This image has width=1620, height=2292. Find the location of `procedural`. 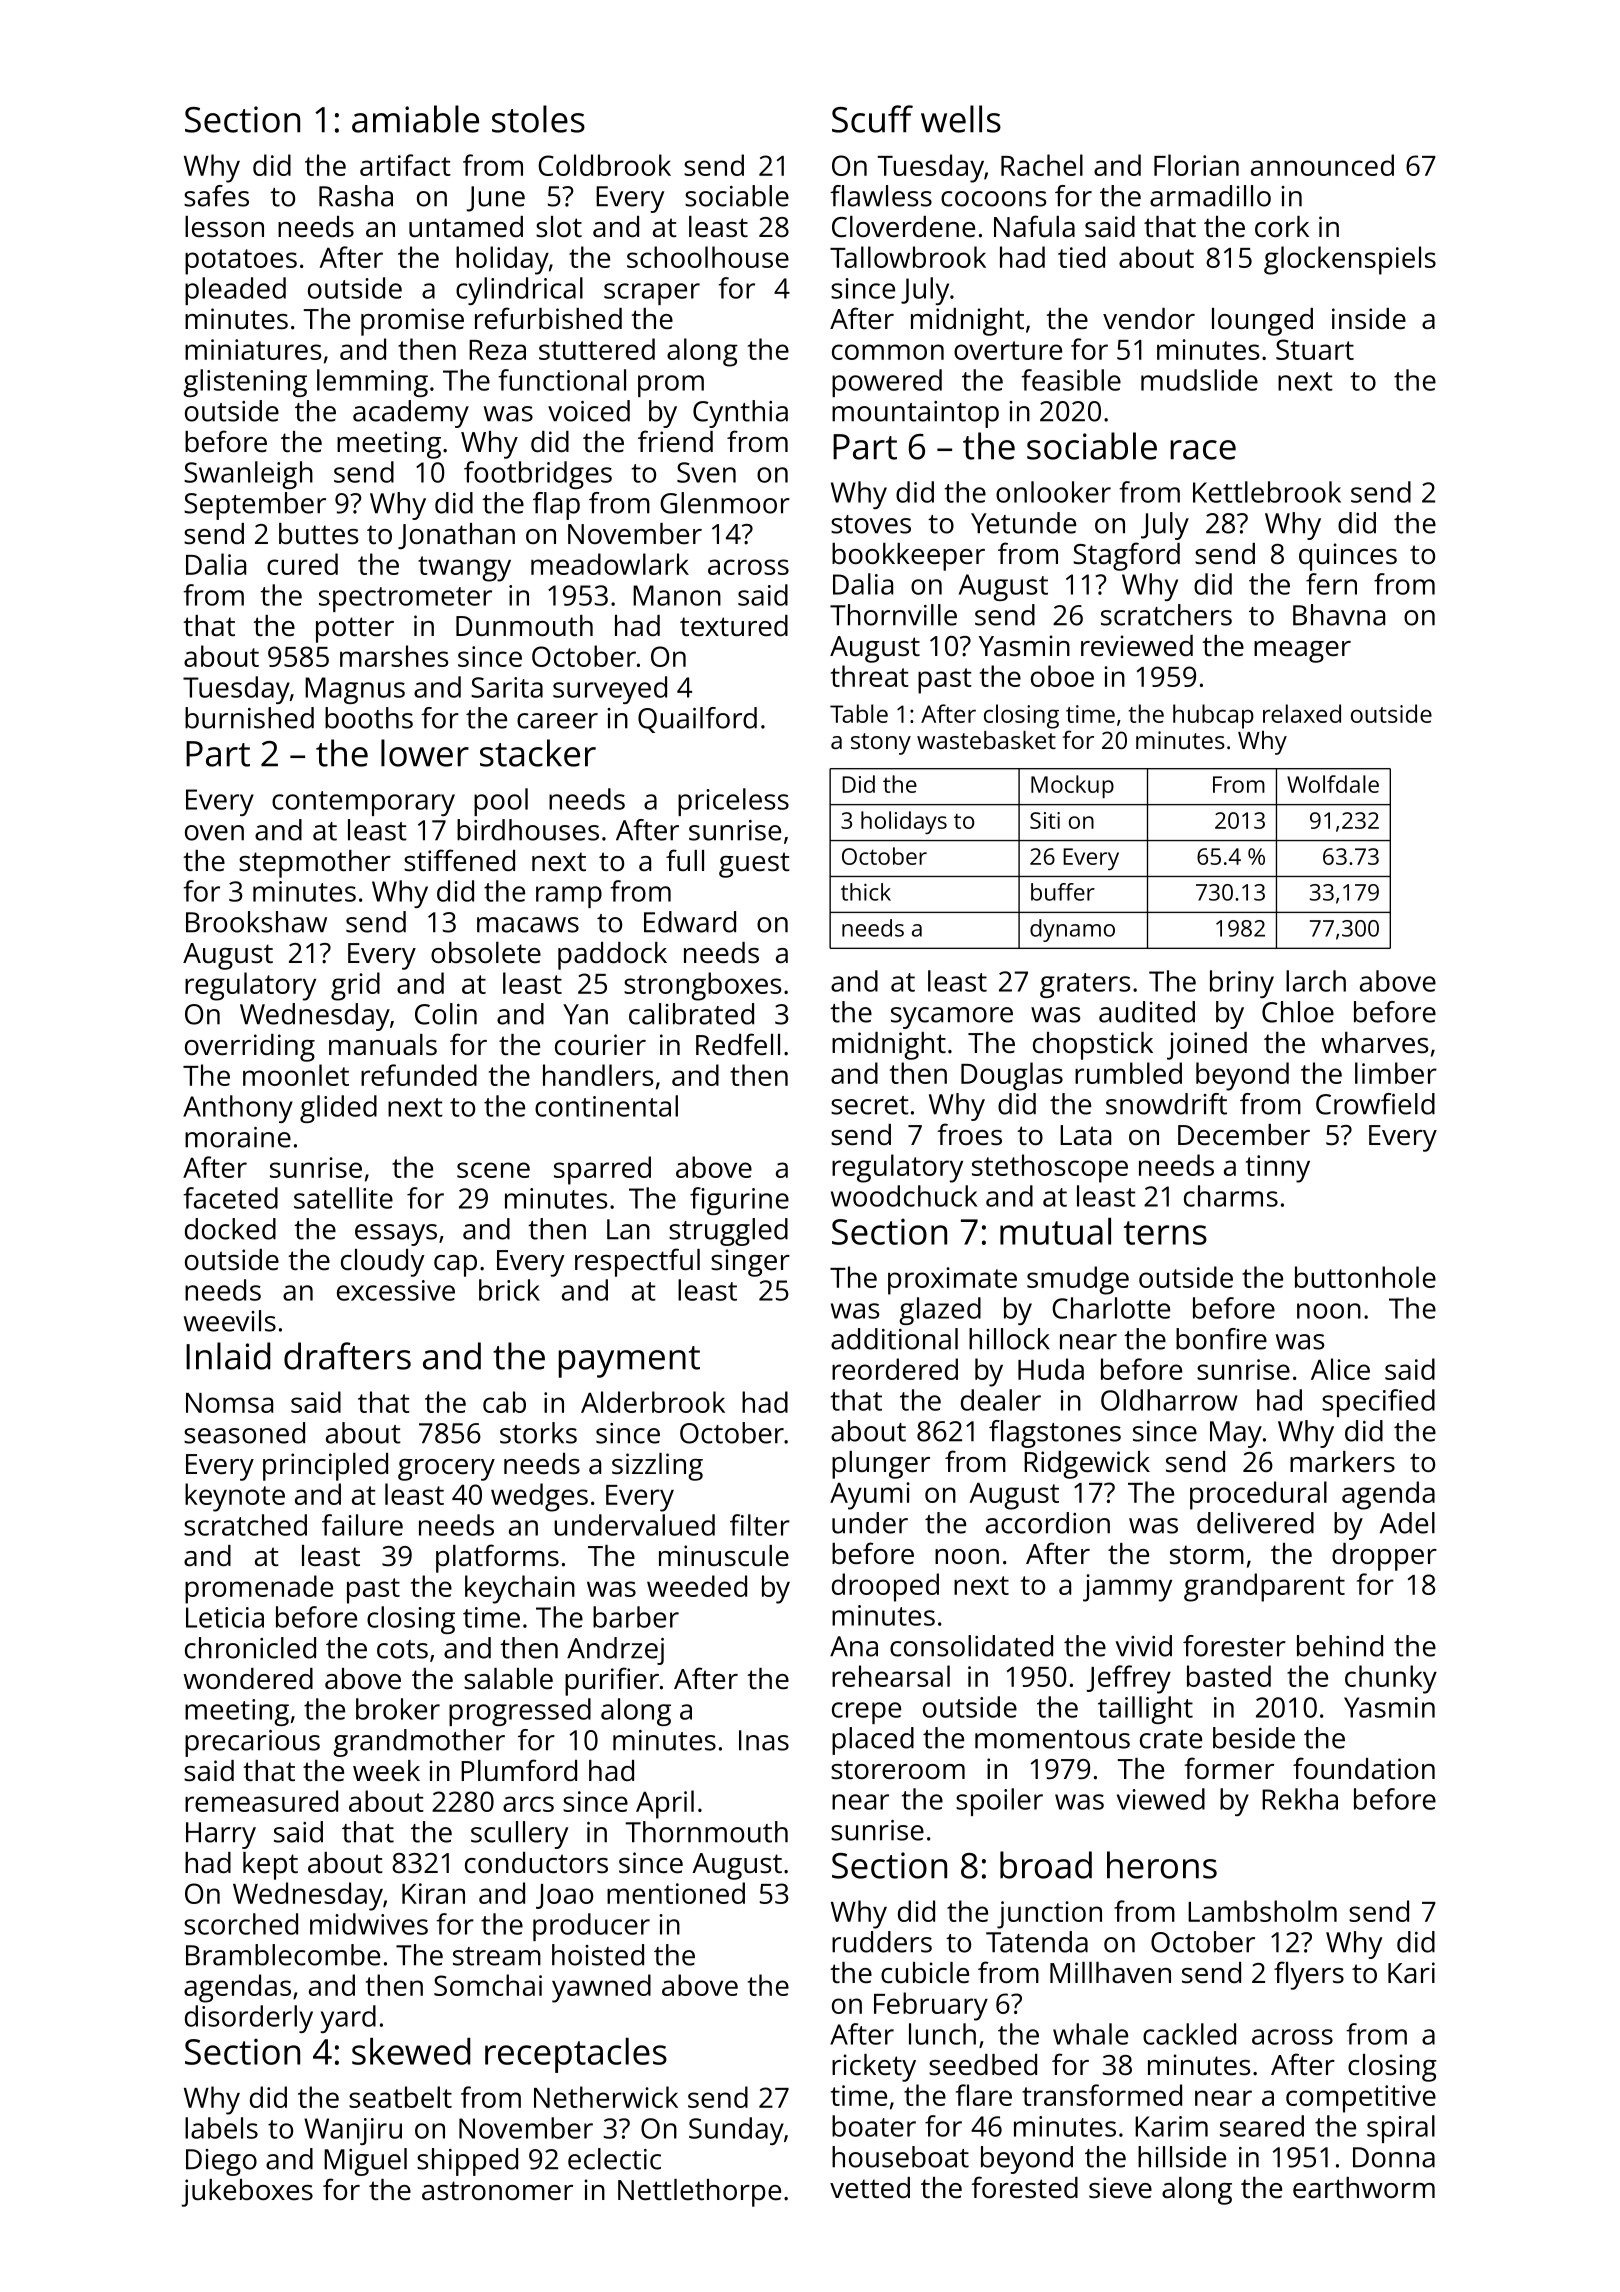

procedural is located at coordinates (1258, 1495).
